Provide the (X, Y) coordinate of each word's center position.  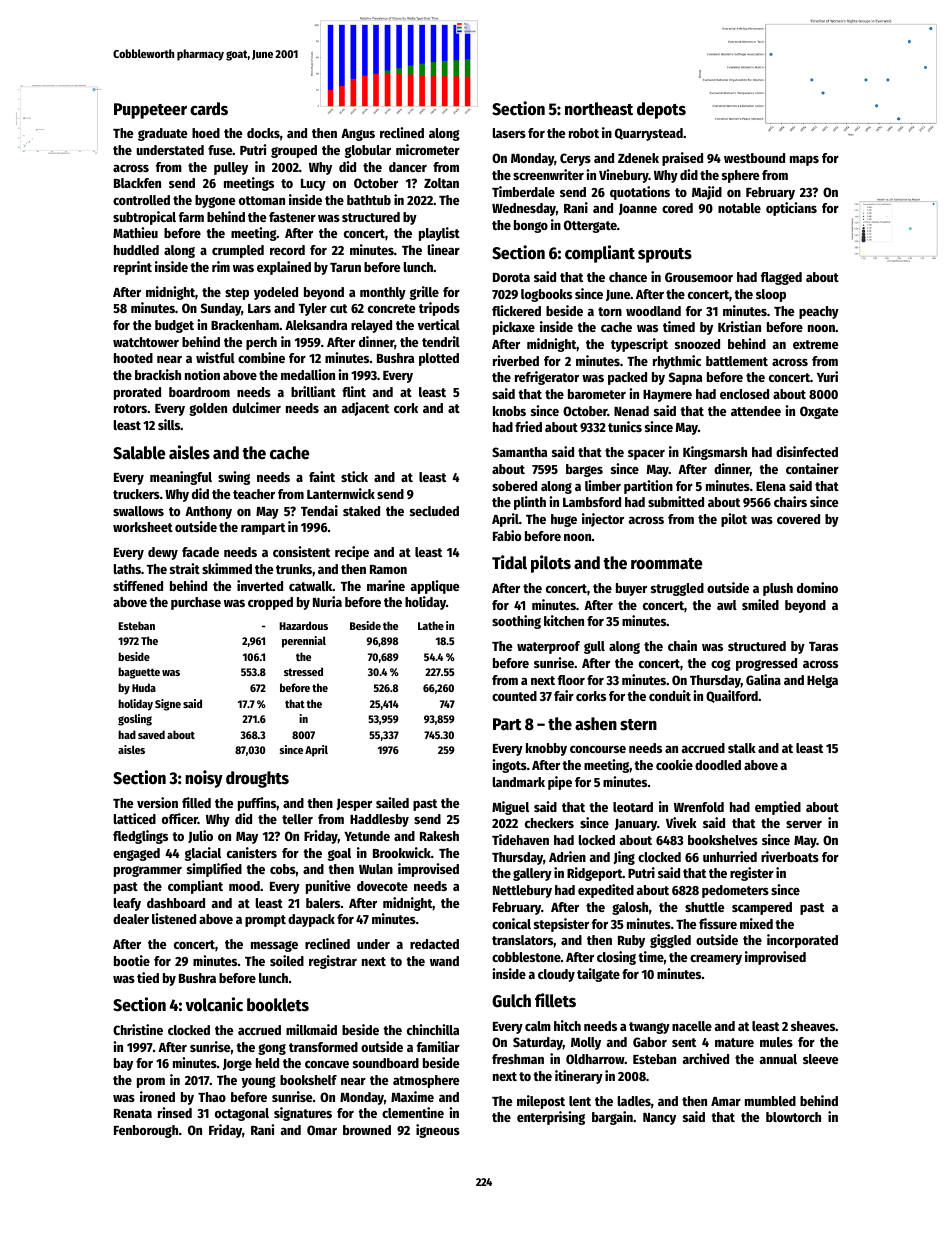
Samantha (519, 452)
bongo (531, 226)
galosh (630, 908)
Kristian (739, 326)
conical (511, 923)
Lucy (313, 185)
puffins (257, 804)
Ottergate (590, 226)
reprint (133, 268)
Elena (771, 486)
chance (628, 277)
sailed (392, 802)
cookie (674, 764)
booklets (278, 1005)
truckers (136, 494)
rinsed (175, 1112)
